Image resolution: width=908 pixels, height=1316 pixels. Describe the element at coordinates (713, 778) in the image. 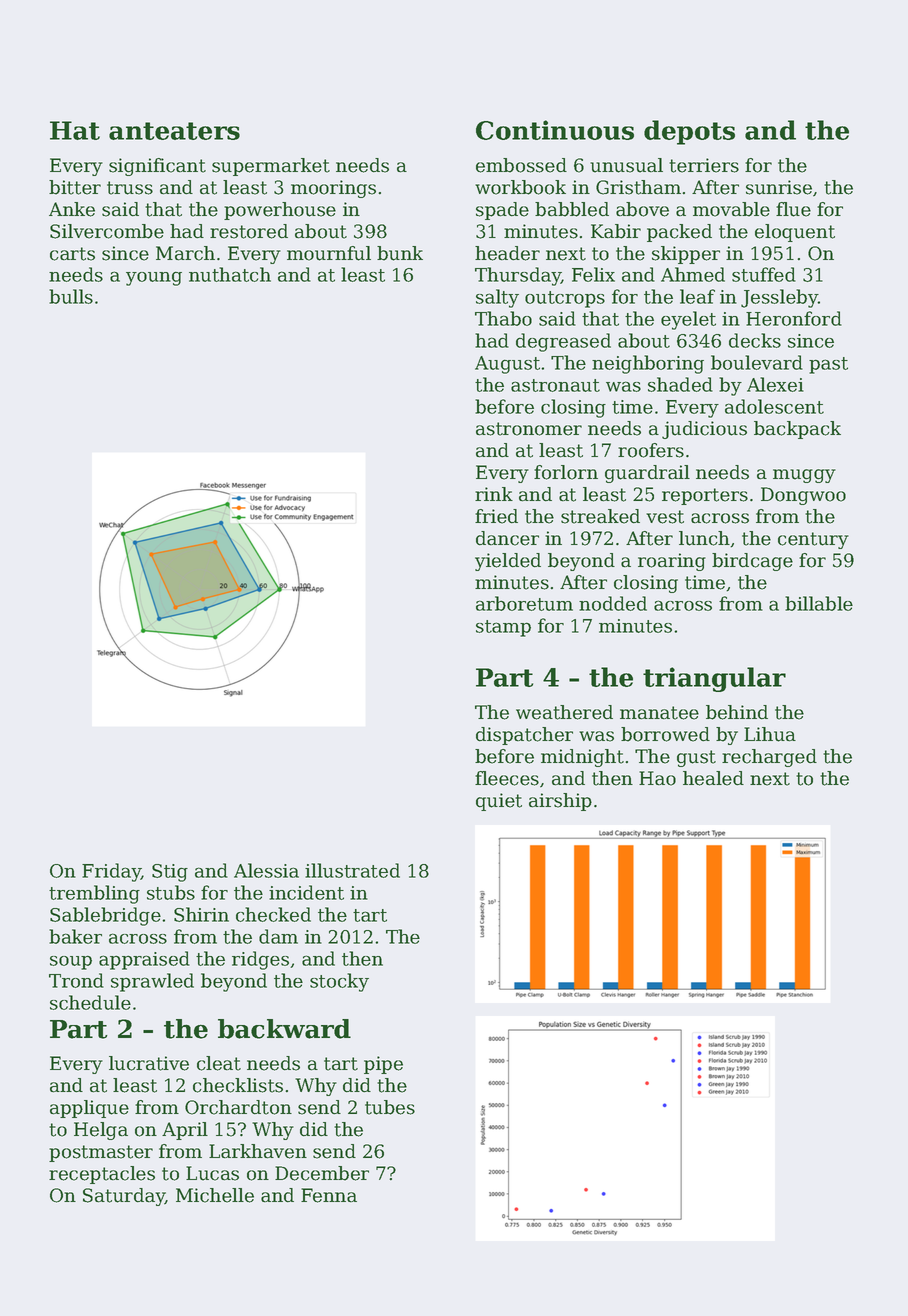

I see `healed` at that location.
